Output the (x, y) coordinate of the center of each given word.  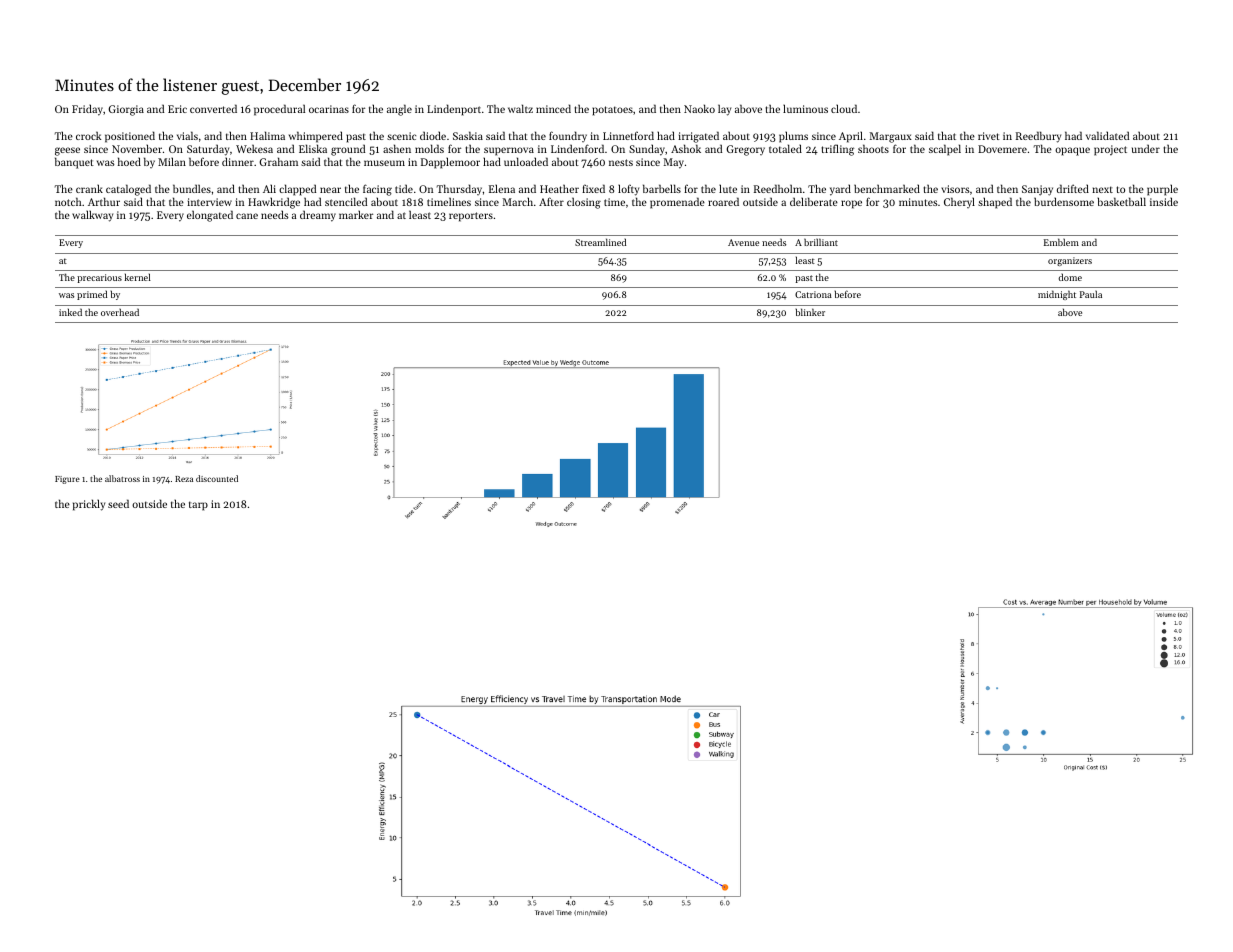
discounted (217, 478)
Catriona (813, 294)
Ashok (686, 148)
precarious (99, 278)
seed (118, 503)
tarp (198, 506)
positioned (130, 137)
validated (1107, 135)
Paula (1091, 294)
